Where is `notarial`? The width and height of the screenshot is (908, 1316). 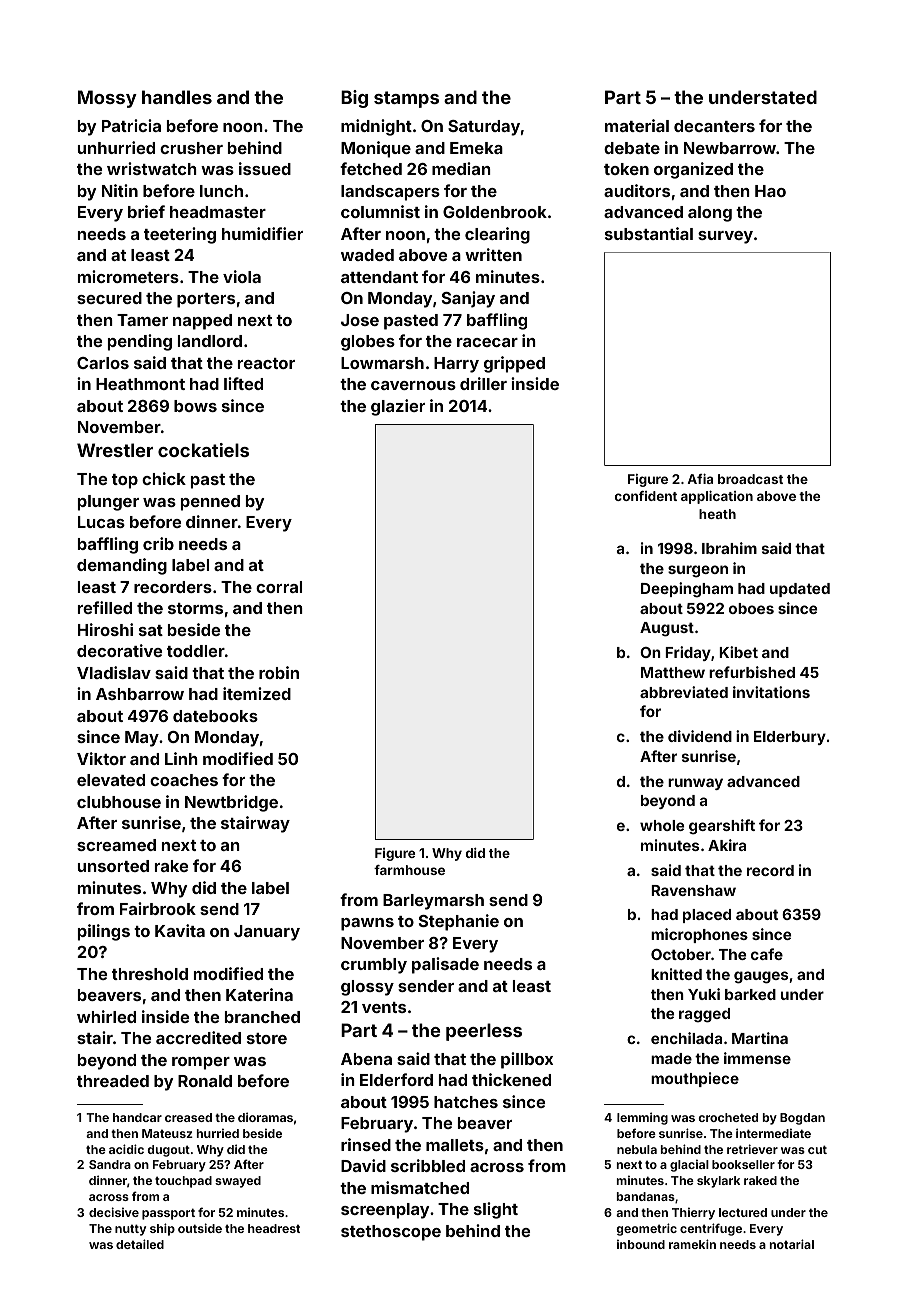
notarial is located at coordinates (792, 1244).
